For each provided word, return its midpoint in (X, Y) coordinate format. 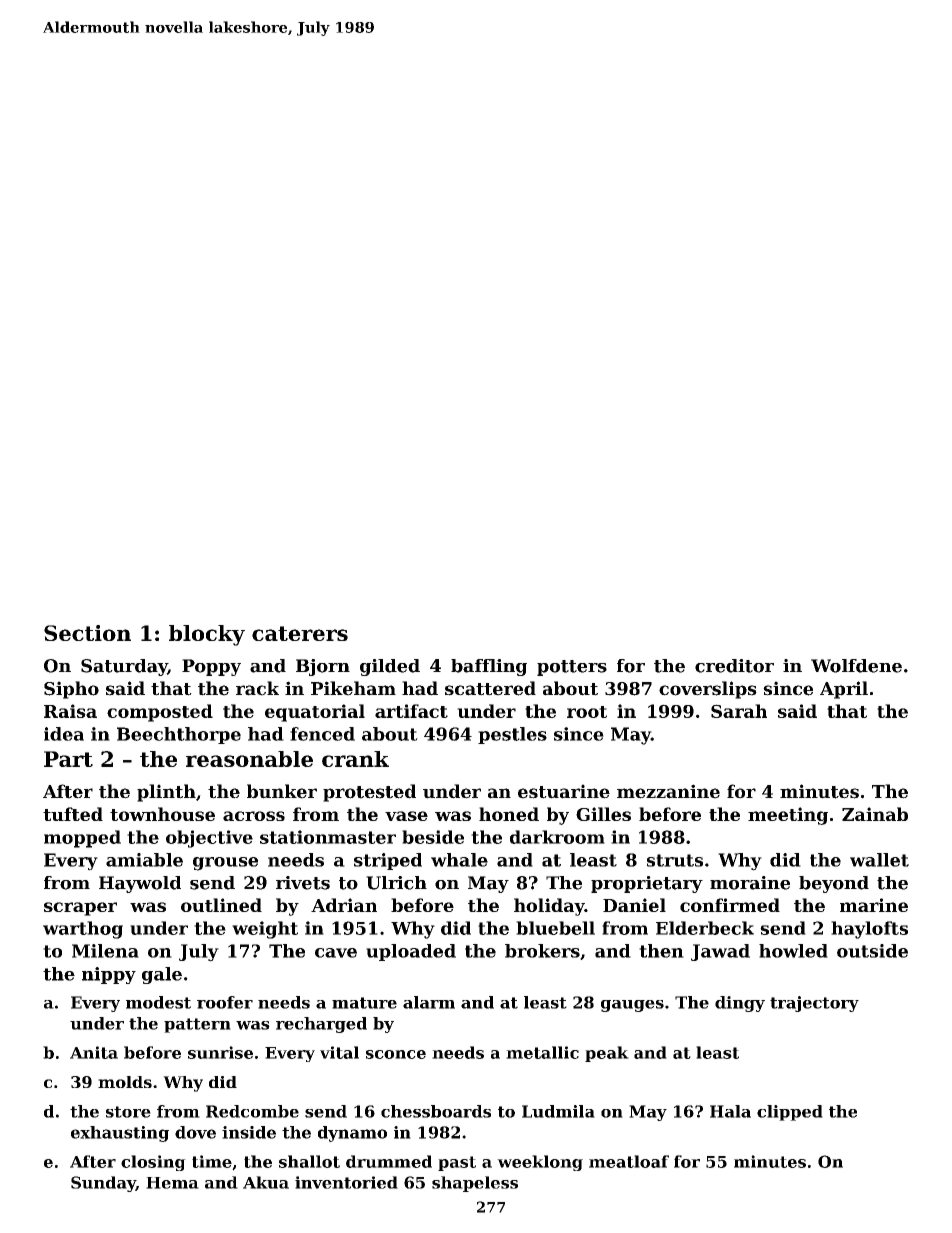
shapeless (475, 1184)
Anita (94, 1052)
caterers (300, 633)
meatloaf (629, 1161)
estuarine (564, 791)
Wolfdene (856, 666)
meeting (788, 816)
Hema (172, 1183)
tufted (73, 814)
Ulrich (396, 883)
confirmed (730, 905)
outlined (221, 905)
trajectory (814, 1004)
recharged (321, 1025)
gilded (390, 667)
